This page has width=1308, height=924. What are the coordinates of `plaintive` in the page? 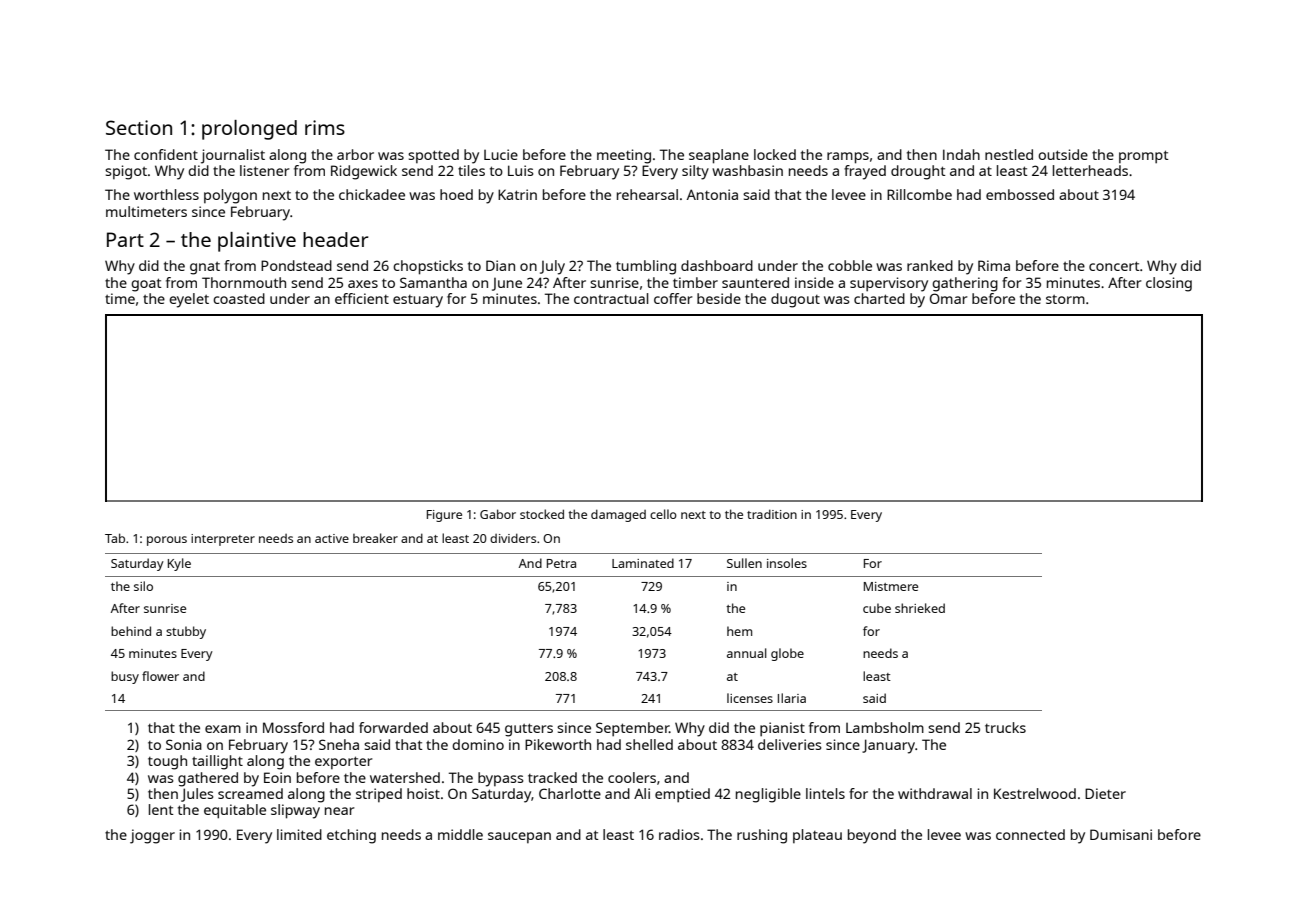 It's located at (257, 242).
